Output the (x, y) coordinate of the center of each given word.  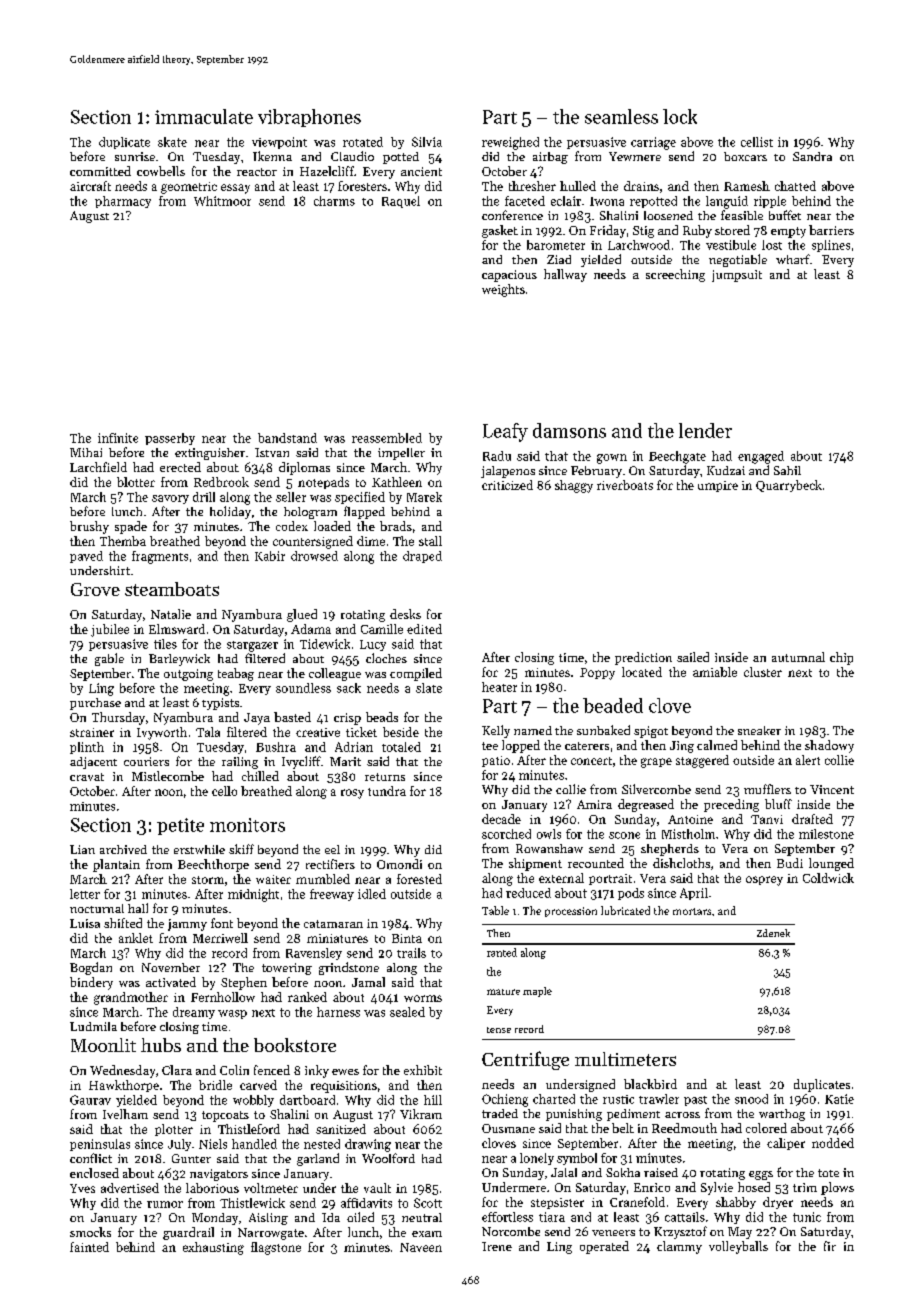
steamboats (172, 589)
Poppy (597, 674)
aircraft (90, 186)
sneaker (759, 730)
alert (808, 760)
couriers (146, 761)
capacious (509, 276)
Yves (82, 1188)
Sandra (812, 156)
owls (549, 834)
